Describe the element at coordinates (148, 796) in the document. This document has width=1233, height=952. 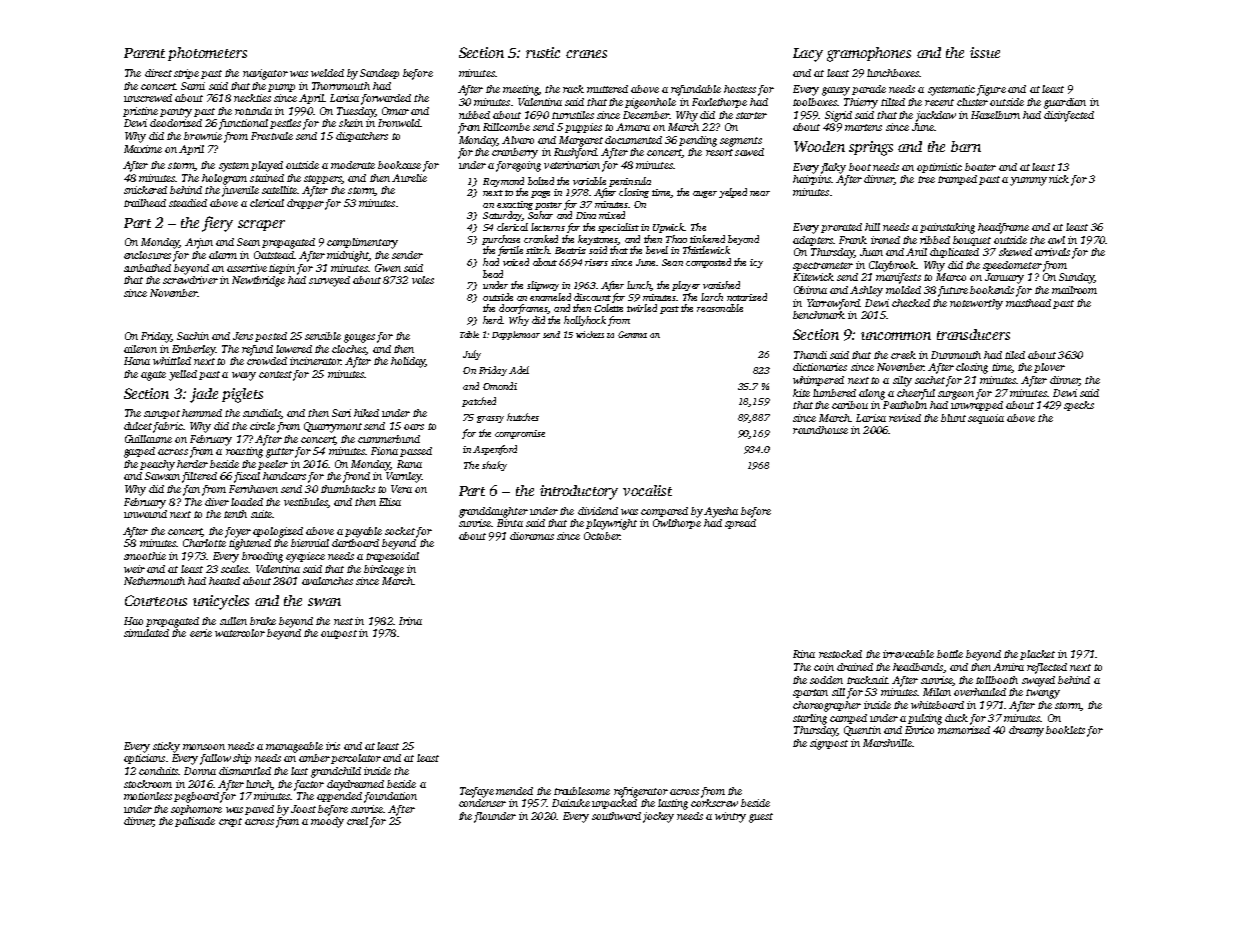
I see `motionless` at that location.
